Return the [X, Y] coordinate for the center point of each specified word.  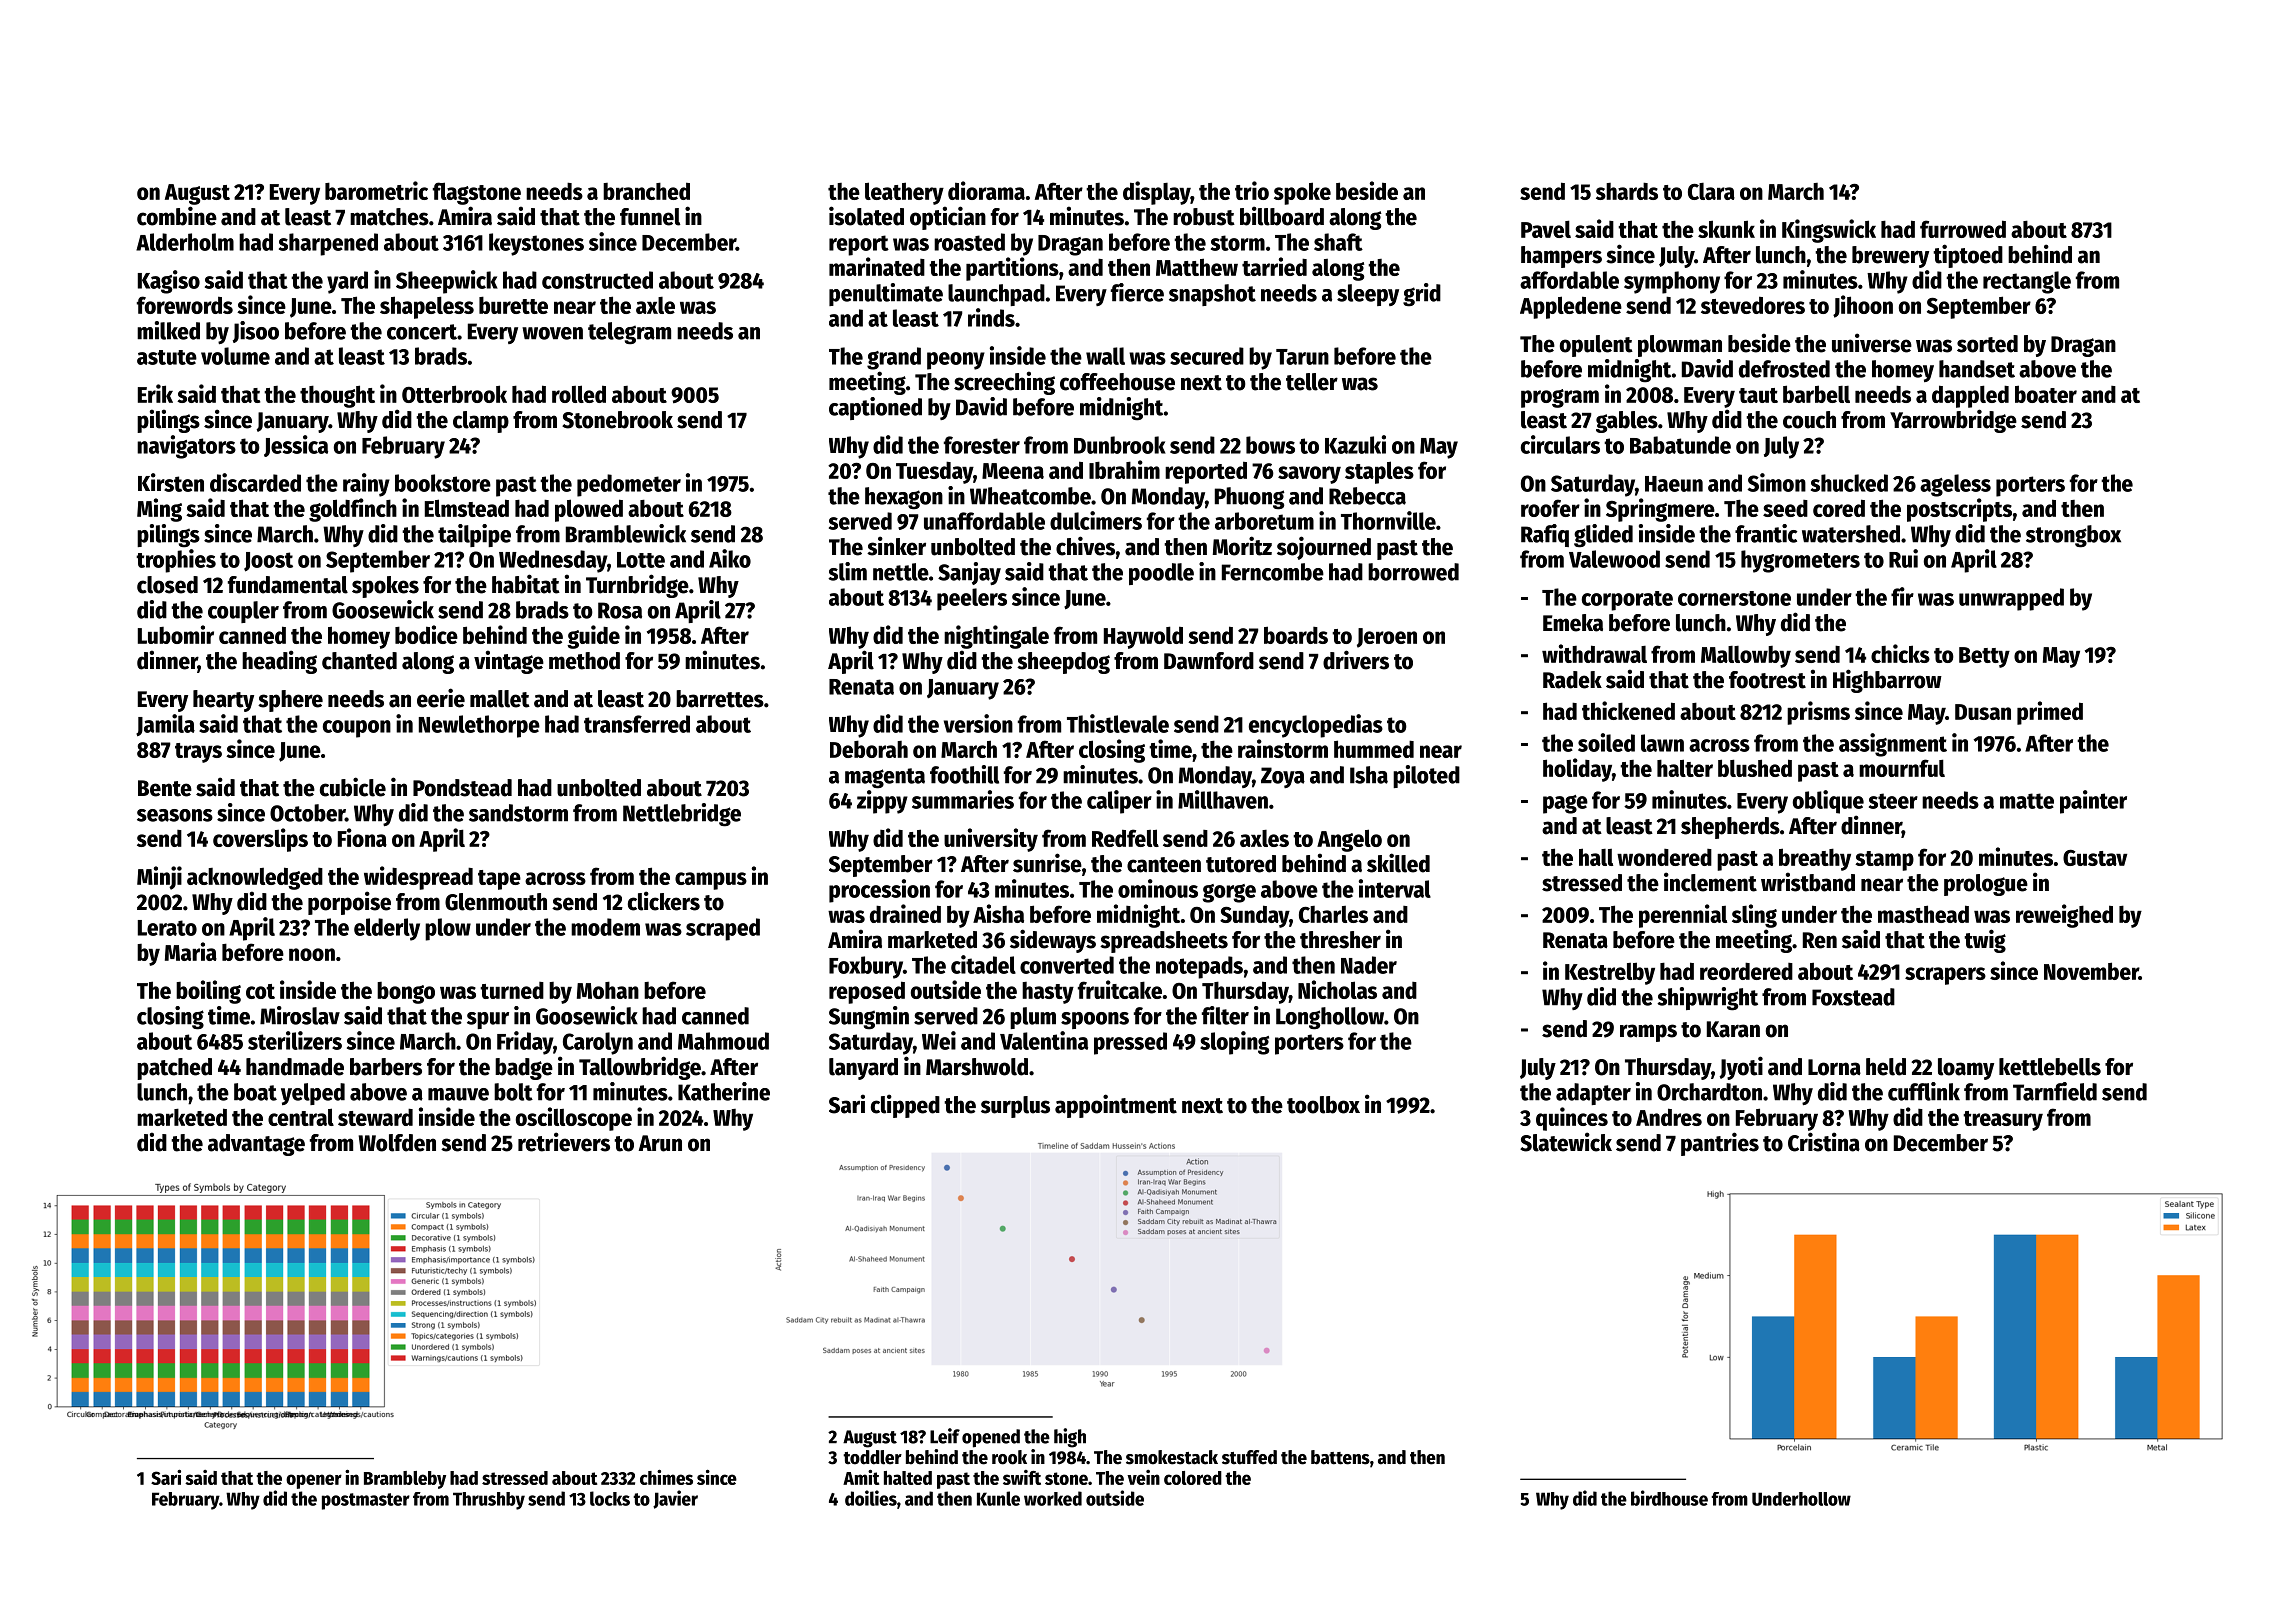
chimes [666, 1477]
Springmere [1660, 510]
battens [1340, 1457]
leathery [904, 193]
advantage [256, 1145]
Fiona [362, 837]
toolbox [1323, 1105]
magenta [885, 778]
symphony [1672, 282]
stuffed [1249, 1457]
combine [177, 216]
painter [2093, 802]
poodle [1161, 574]
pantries [1720, 1144]
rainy [366, 485]
